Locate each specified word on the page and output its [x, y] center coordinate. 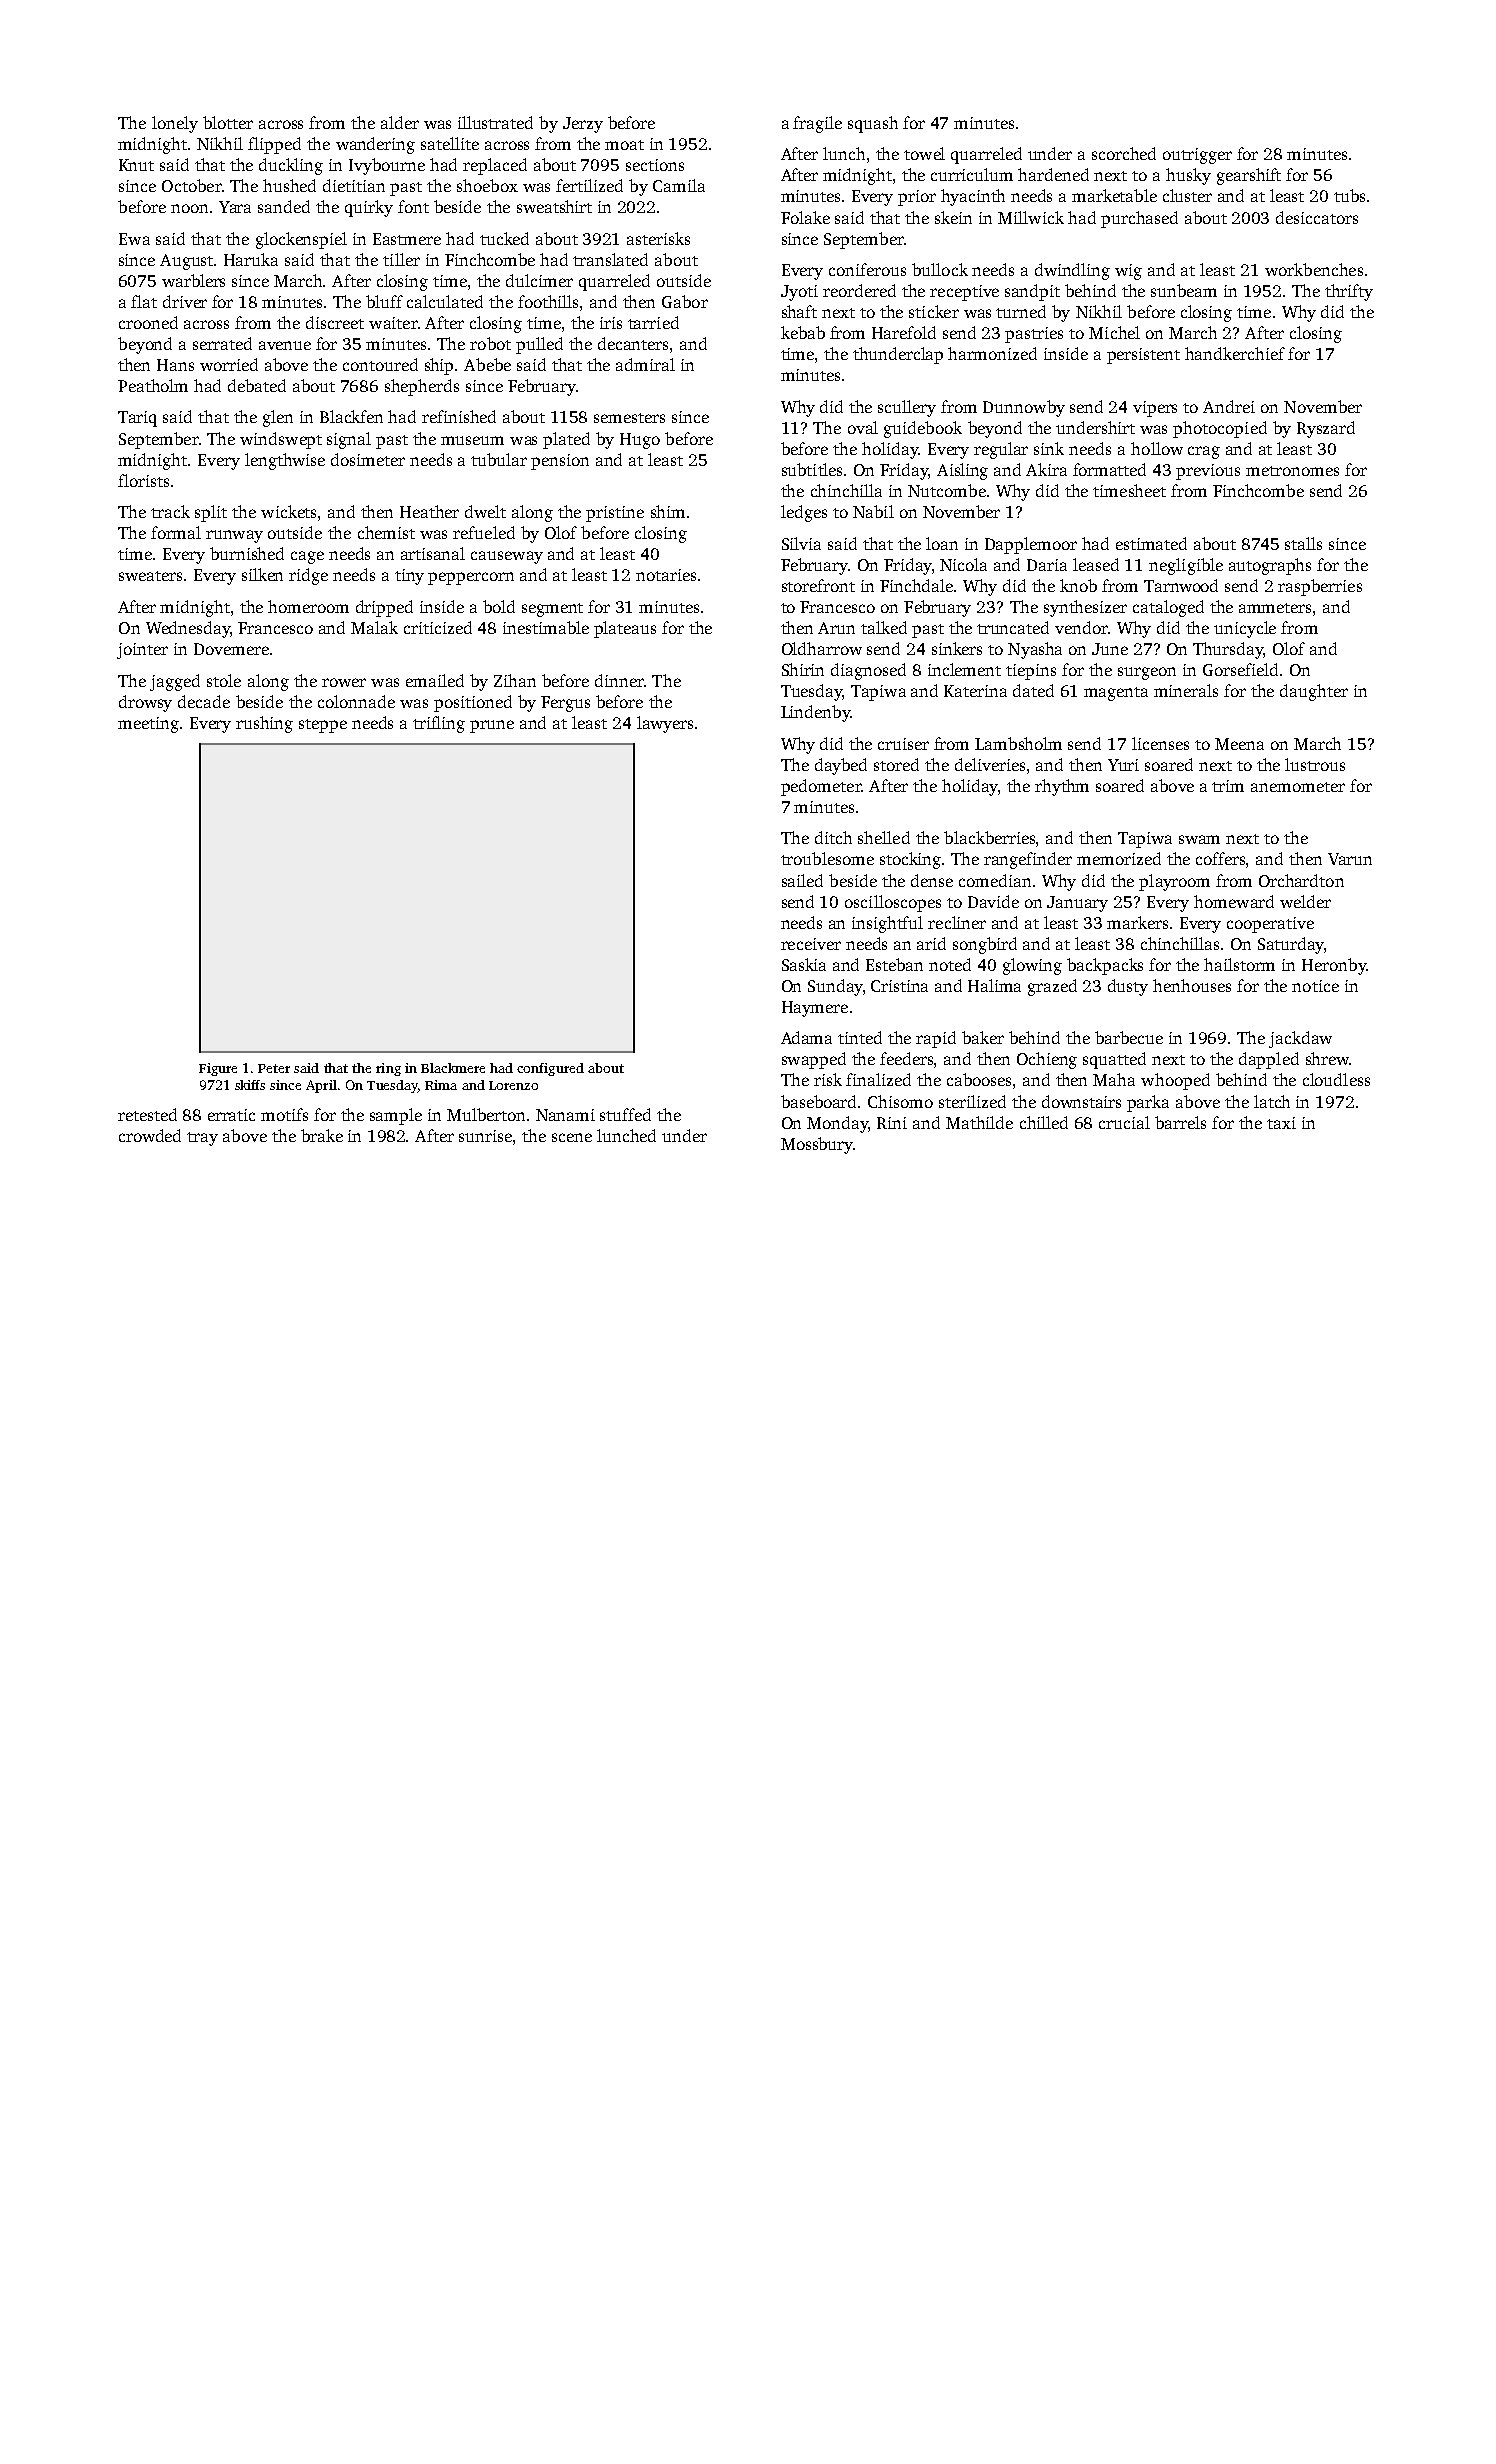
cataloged [1168, 608]
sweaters [150, 576]
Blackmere [453, 1068]
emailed [435, 680]
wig [1128, 272]
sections [655, 165]
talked [884, 627]
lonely [175, 124]
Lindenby [815, 713]
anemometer [1298, 787]
